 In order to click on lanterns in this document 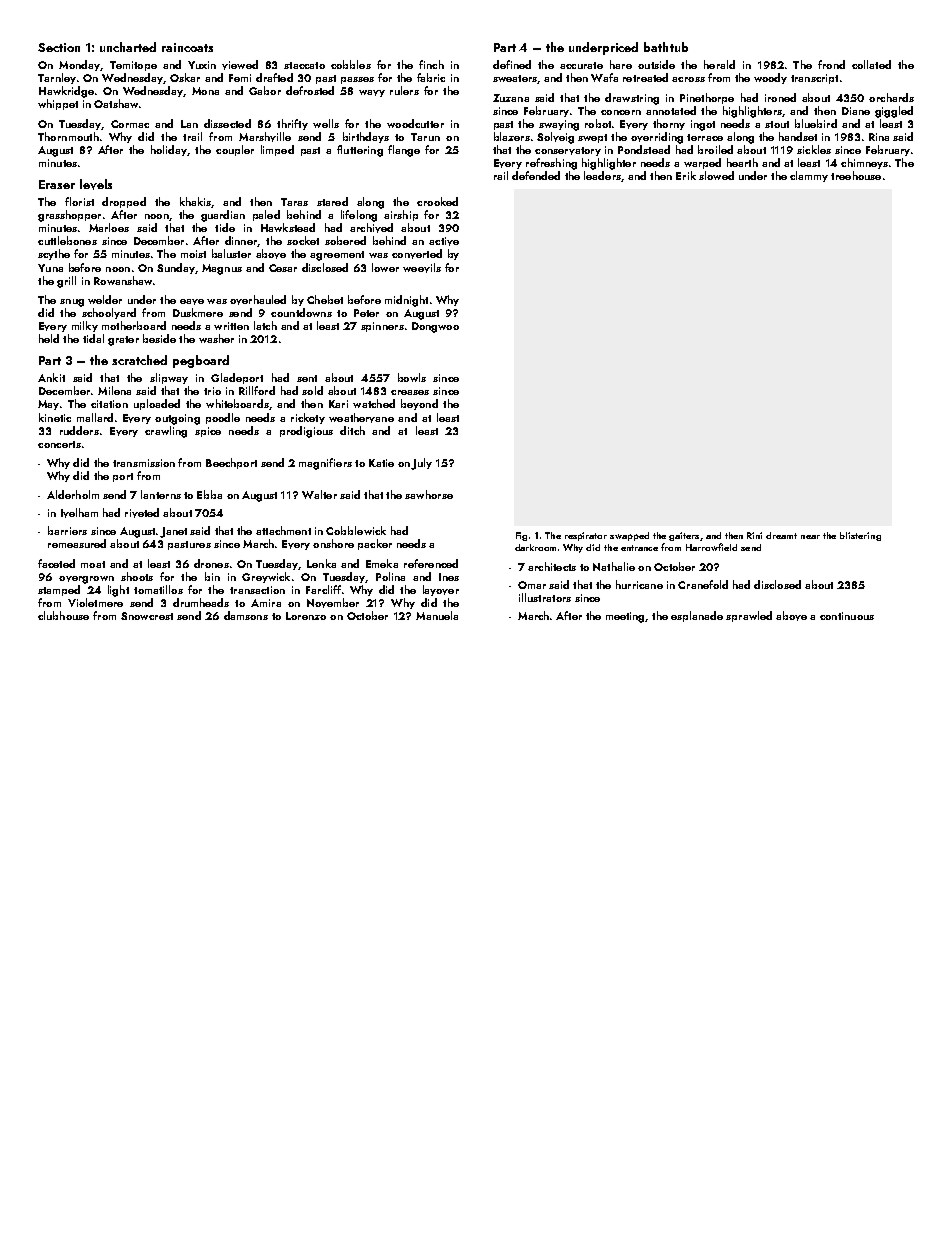, I will do `click(161, 494)`.
